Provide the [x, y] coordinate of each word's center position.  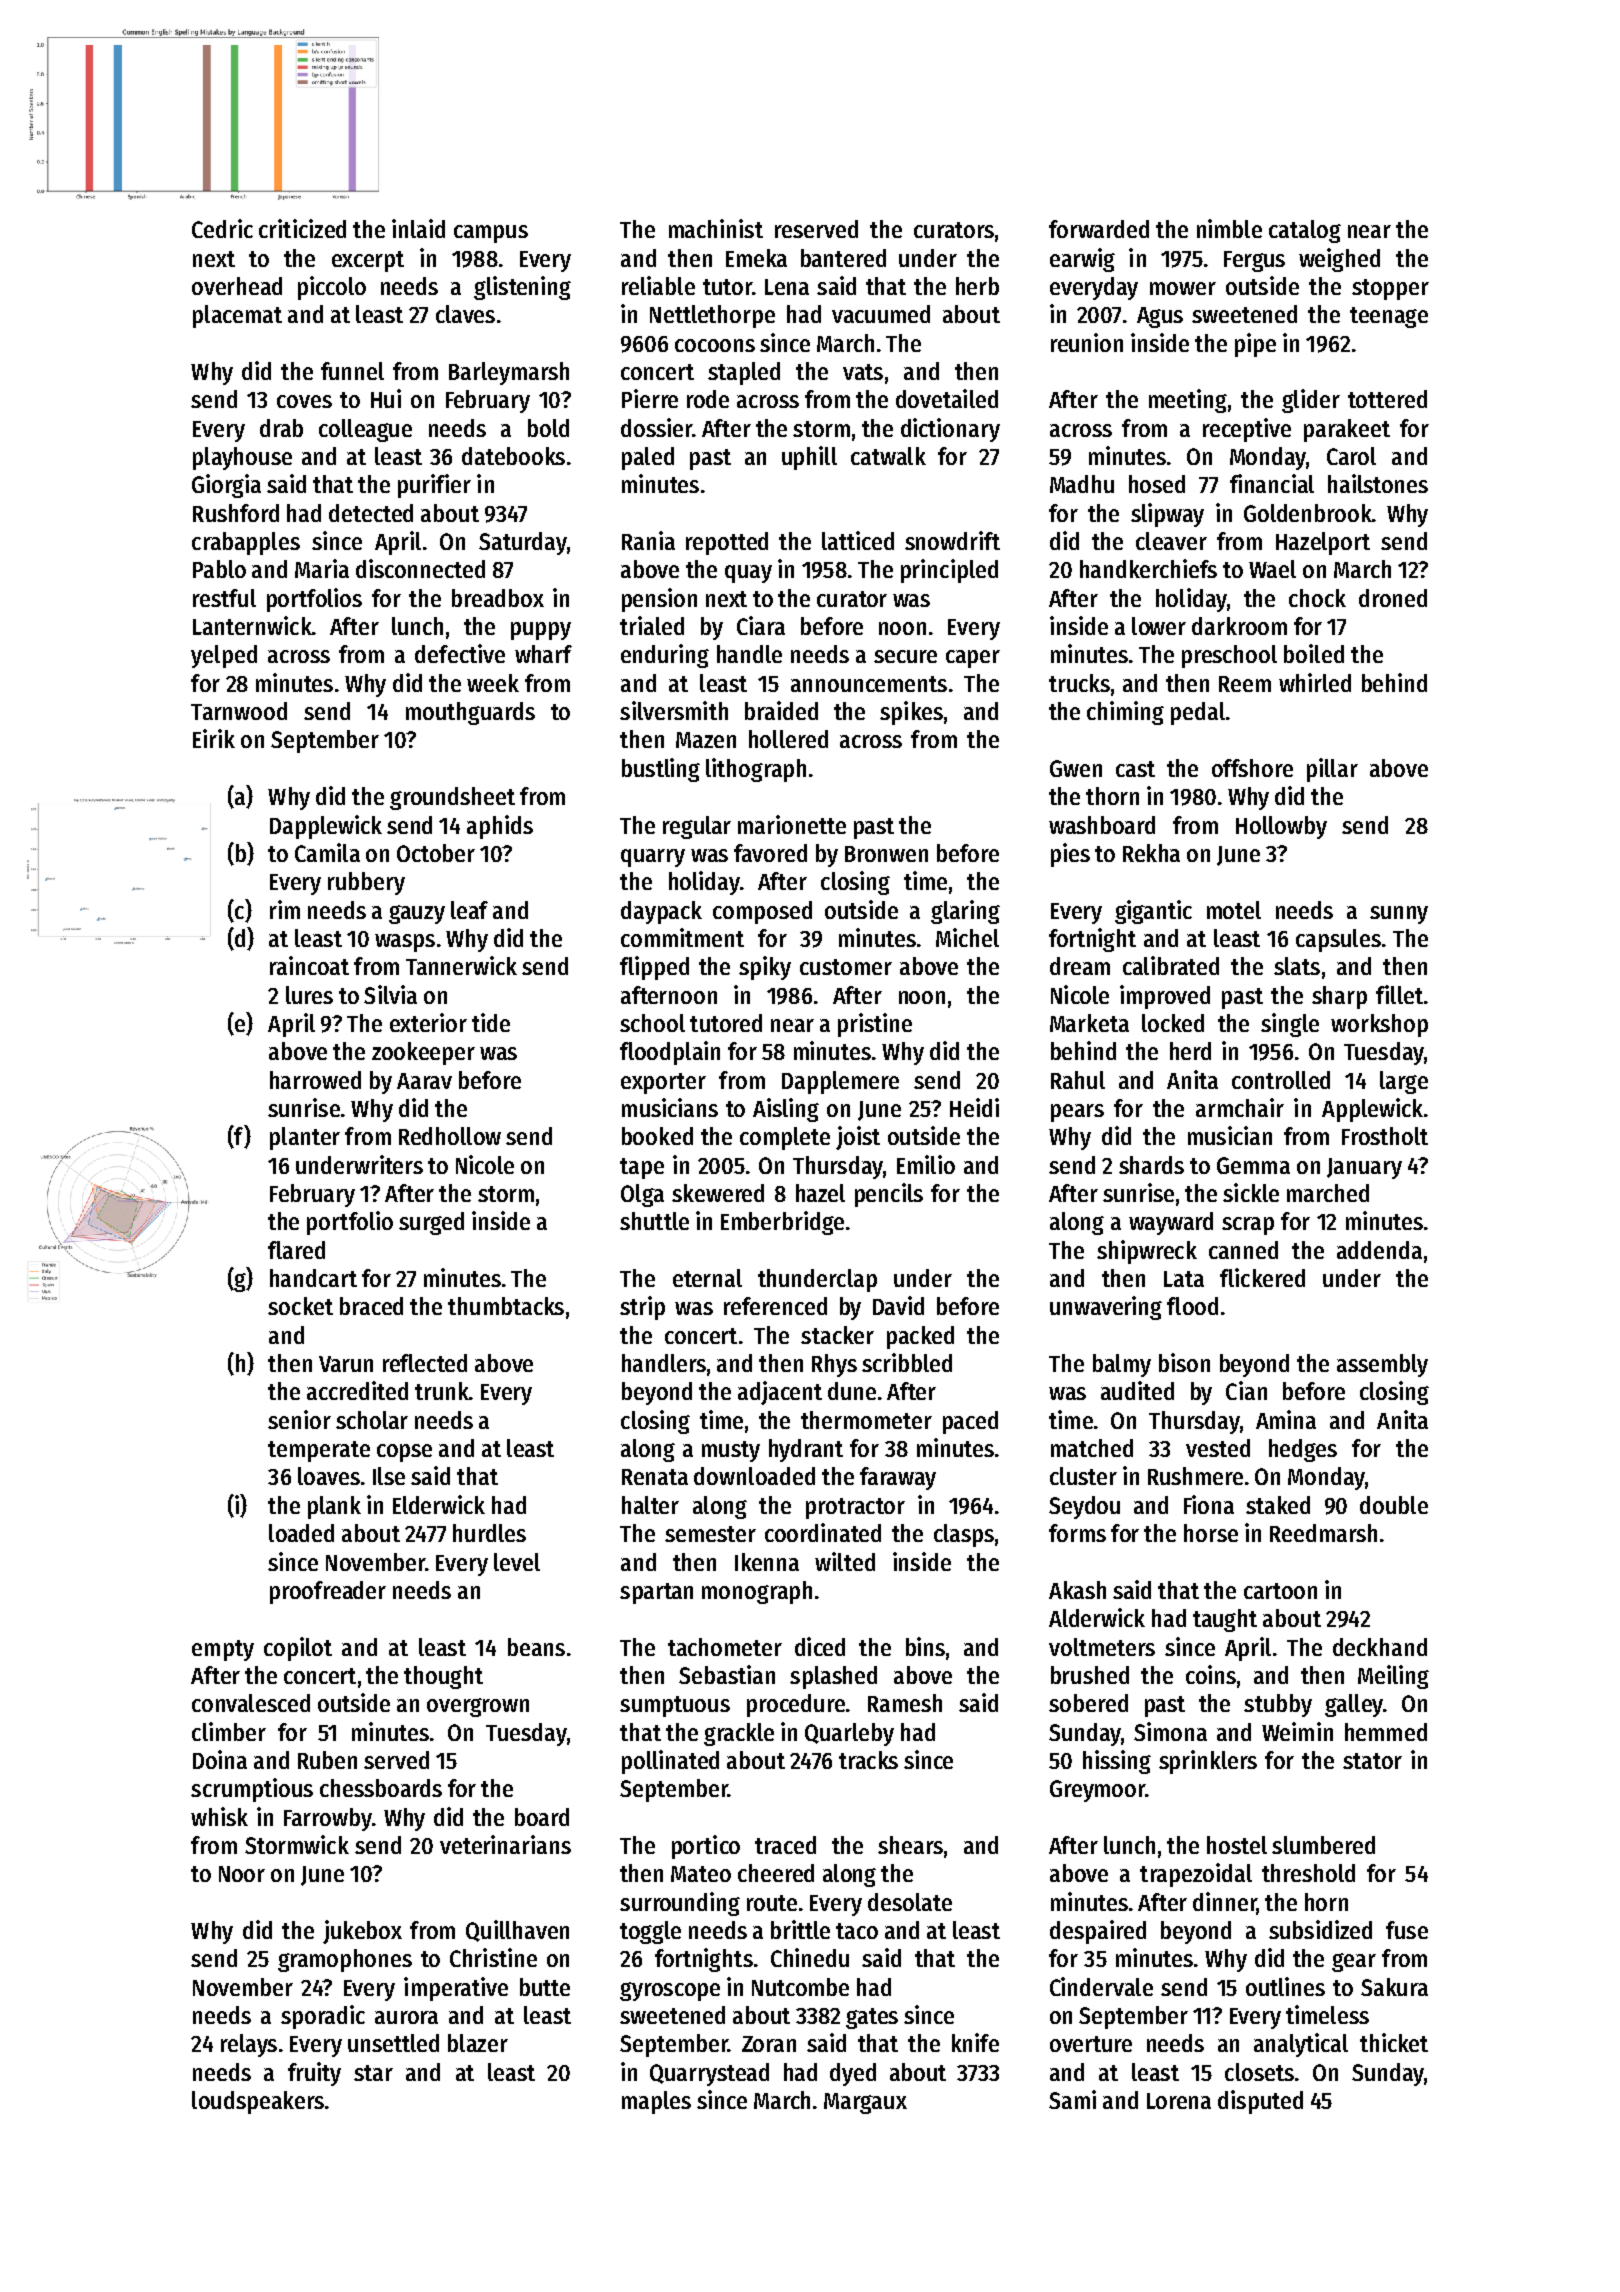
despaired [1098, 1932]
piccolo [332, 288]
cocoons [715, 345]
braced [371, 1306]
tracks [868, 1760]
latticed [858, 540]
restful [224, 598]
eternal [707, 1278]
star [373, 2073]
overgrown [478, 1707]
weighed [1339, 260]
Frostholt [1385, 1136]
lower [1159, 626]
